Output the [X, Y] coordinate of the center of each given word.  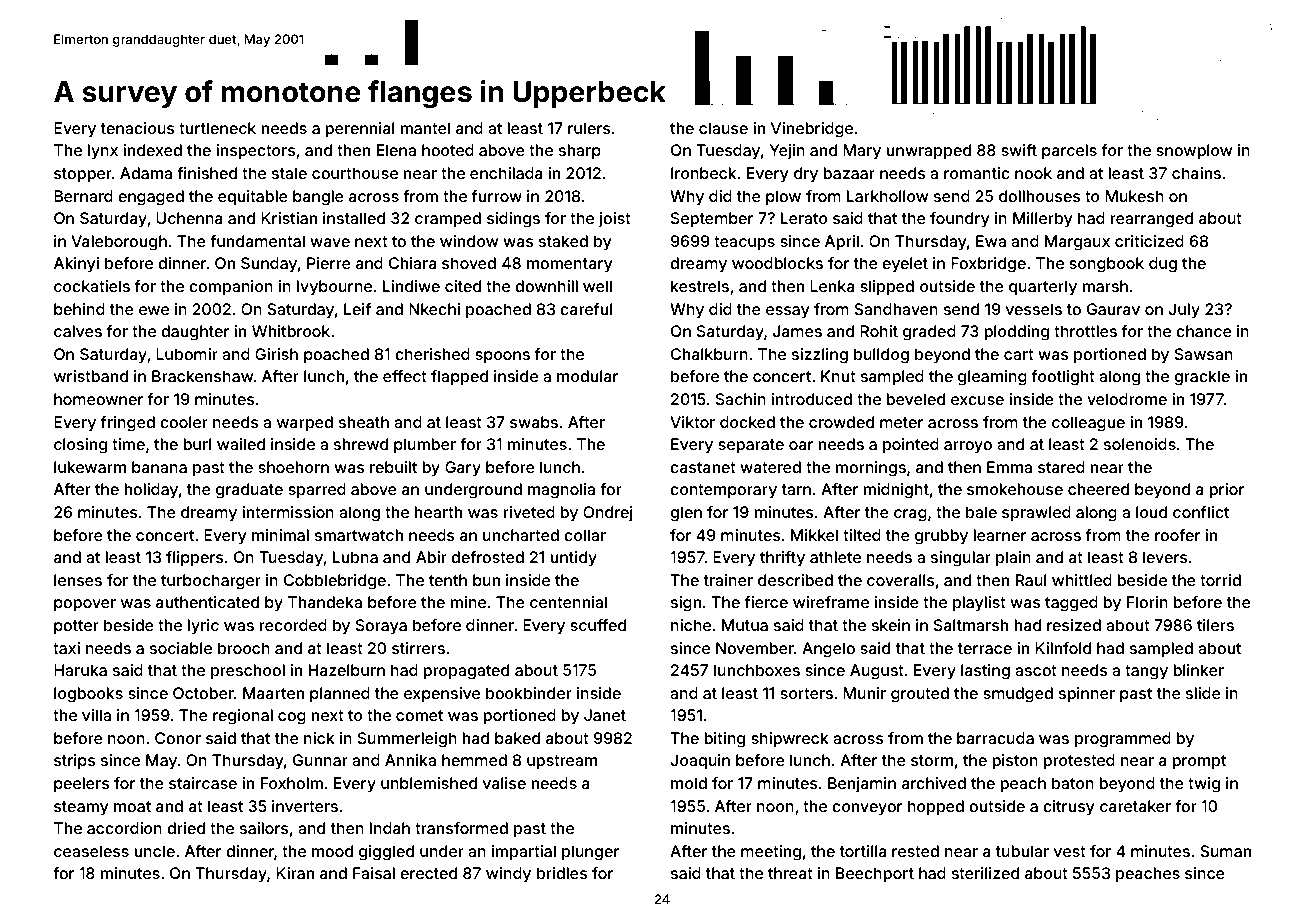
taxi [66, 648]
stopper [83, 175]
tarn [796, 489]
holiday [151, 491]
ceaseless [91, 851]
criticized [1149, 241]
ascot [1036, 670]
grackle [1202, 378]
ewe [154, 310]
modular [587, 376]
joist [614, 219]
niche [691, 625]
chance [1204, 331]
